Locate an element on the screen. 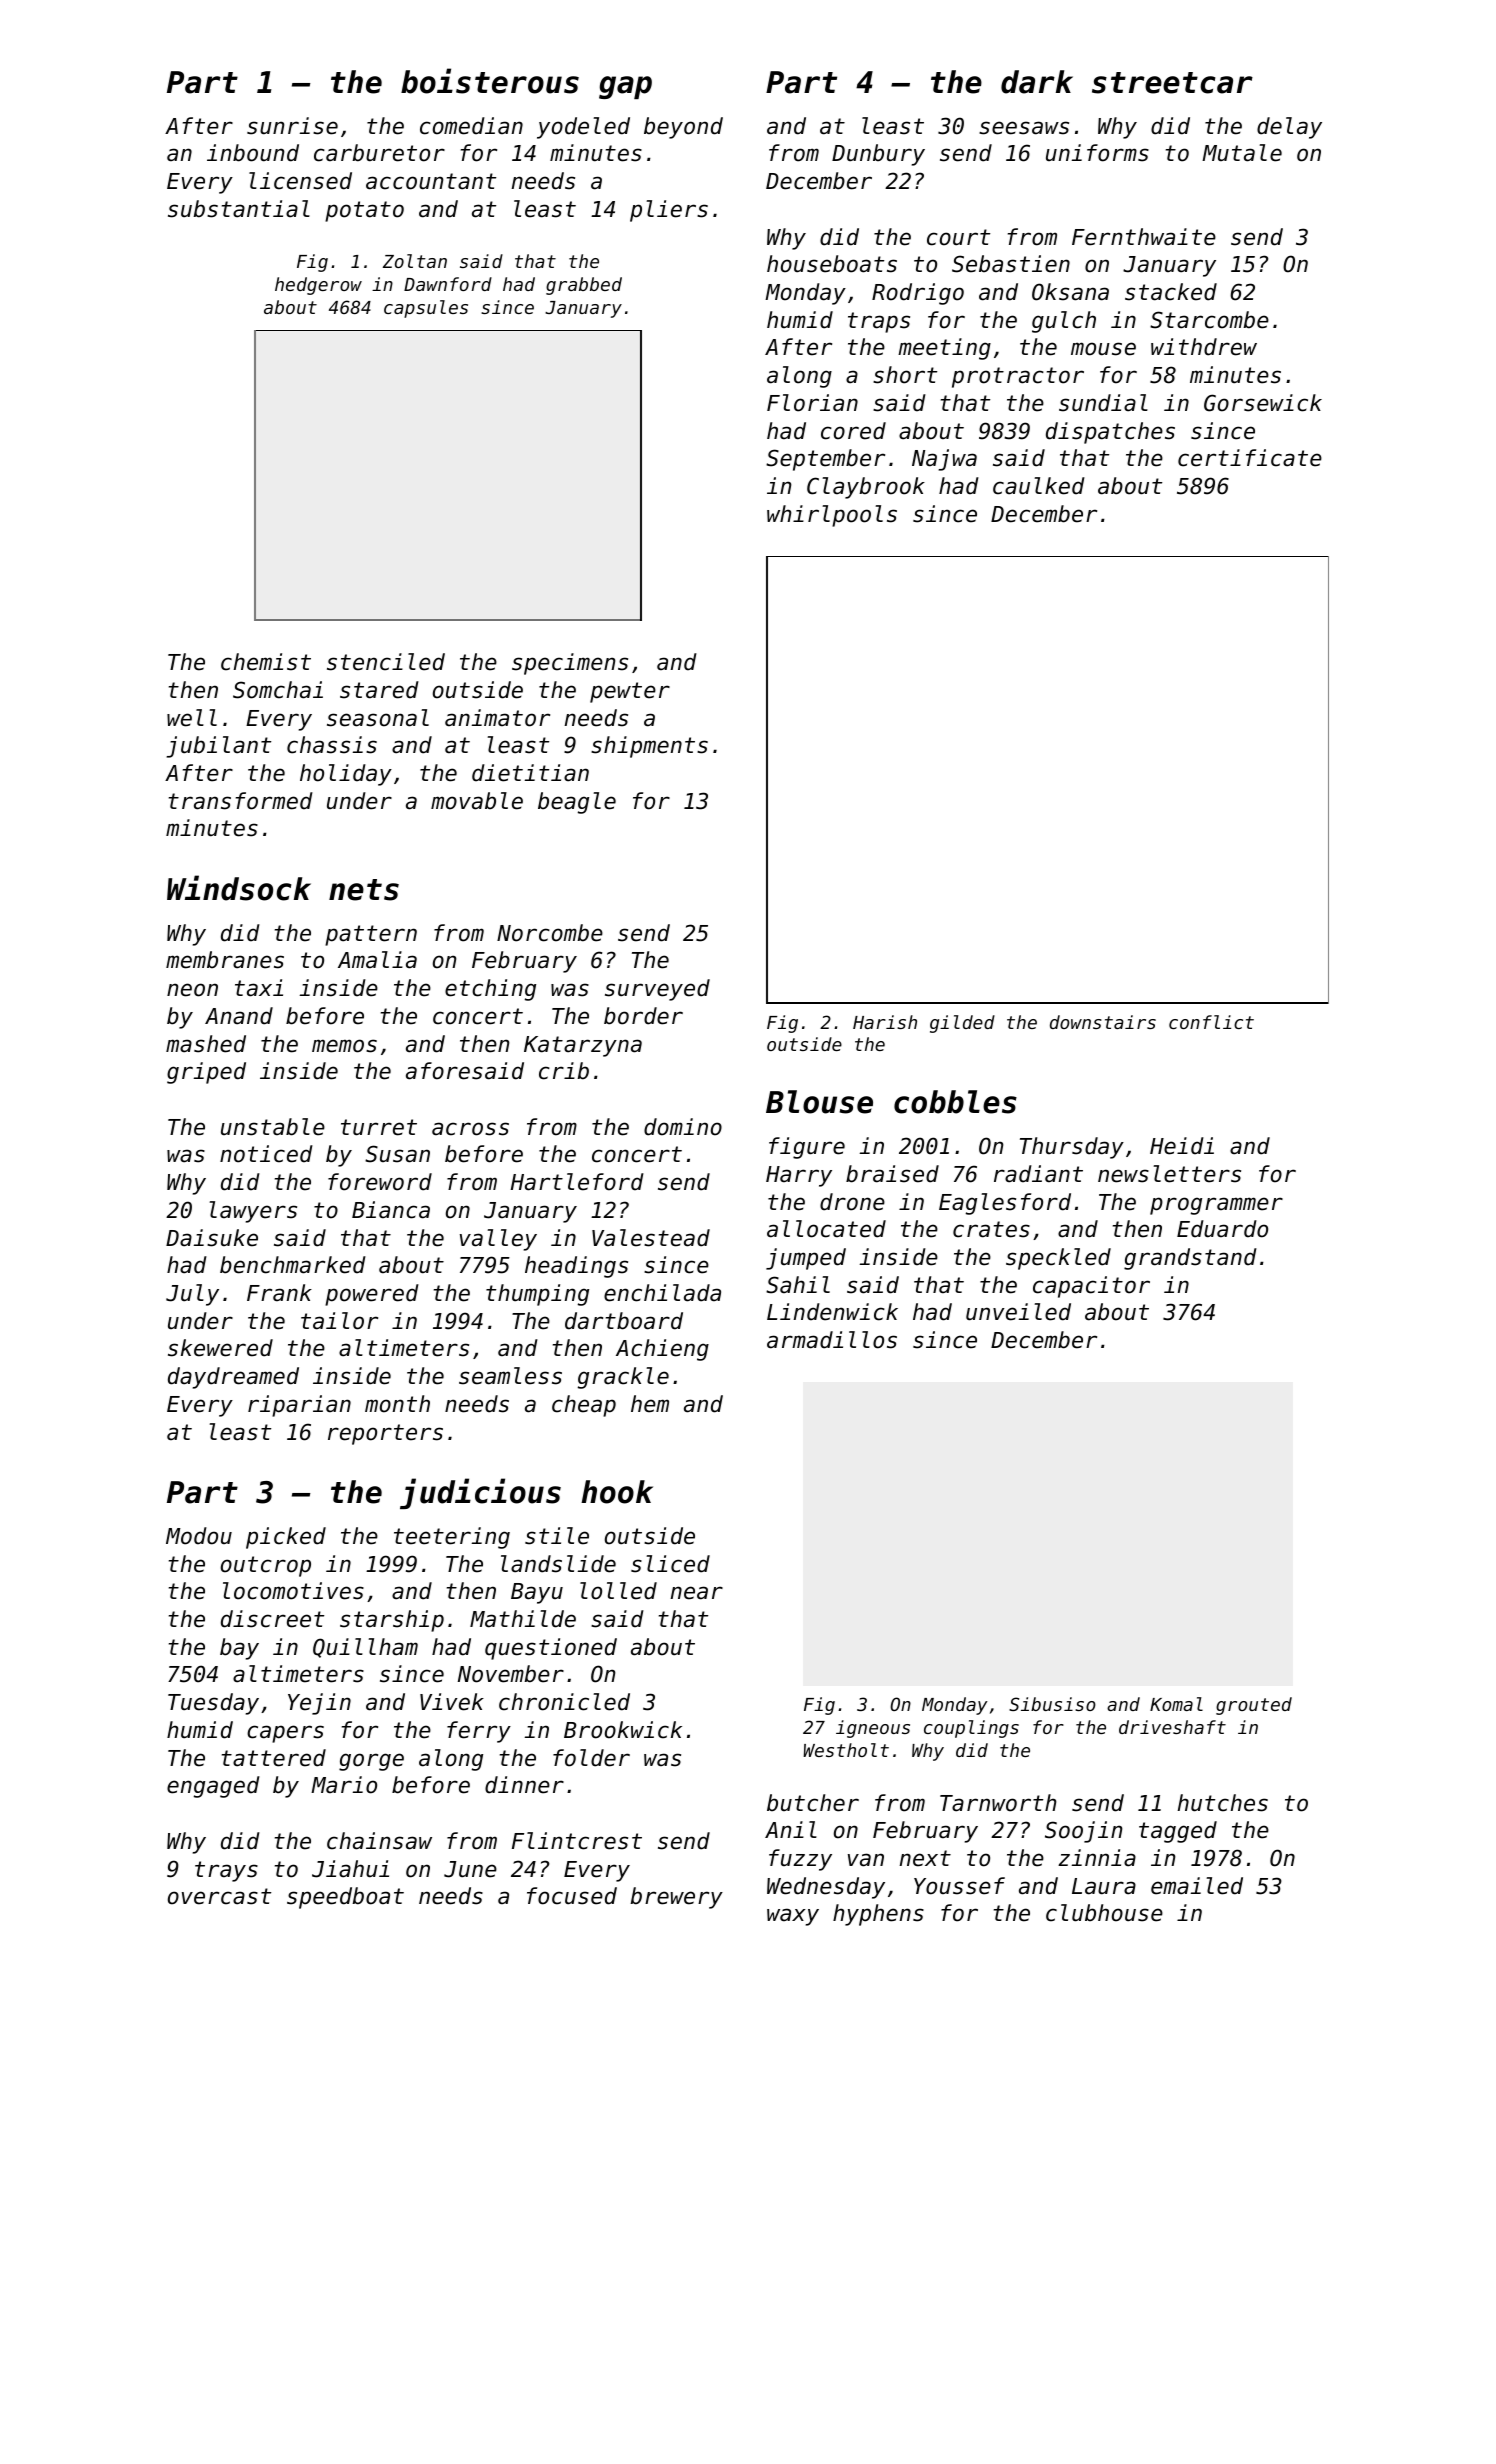  Norcombe is located at coordinates (550, 933).
